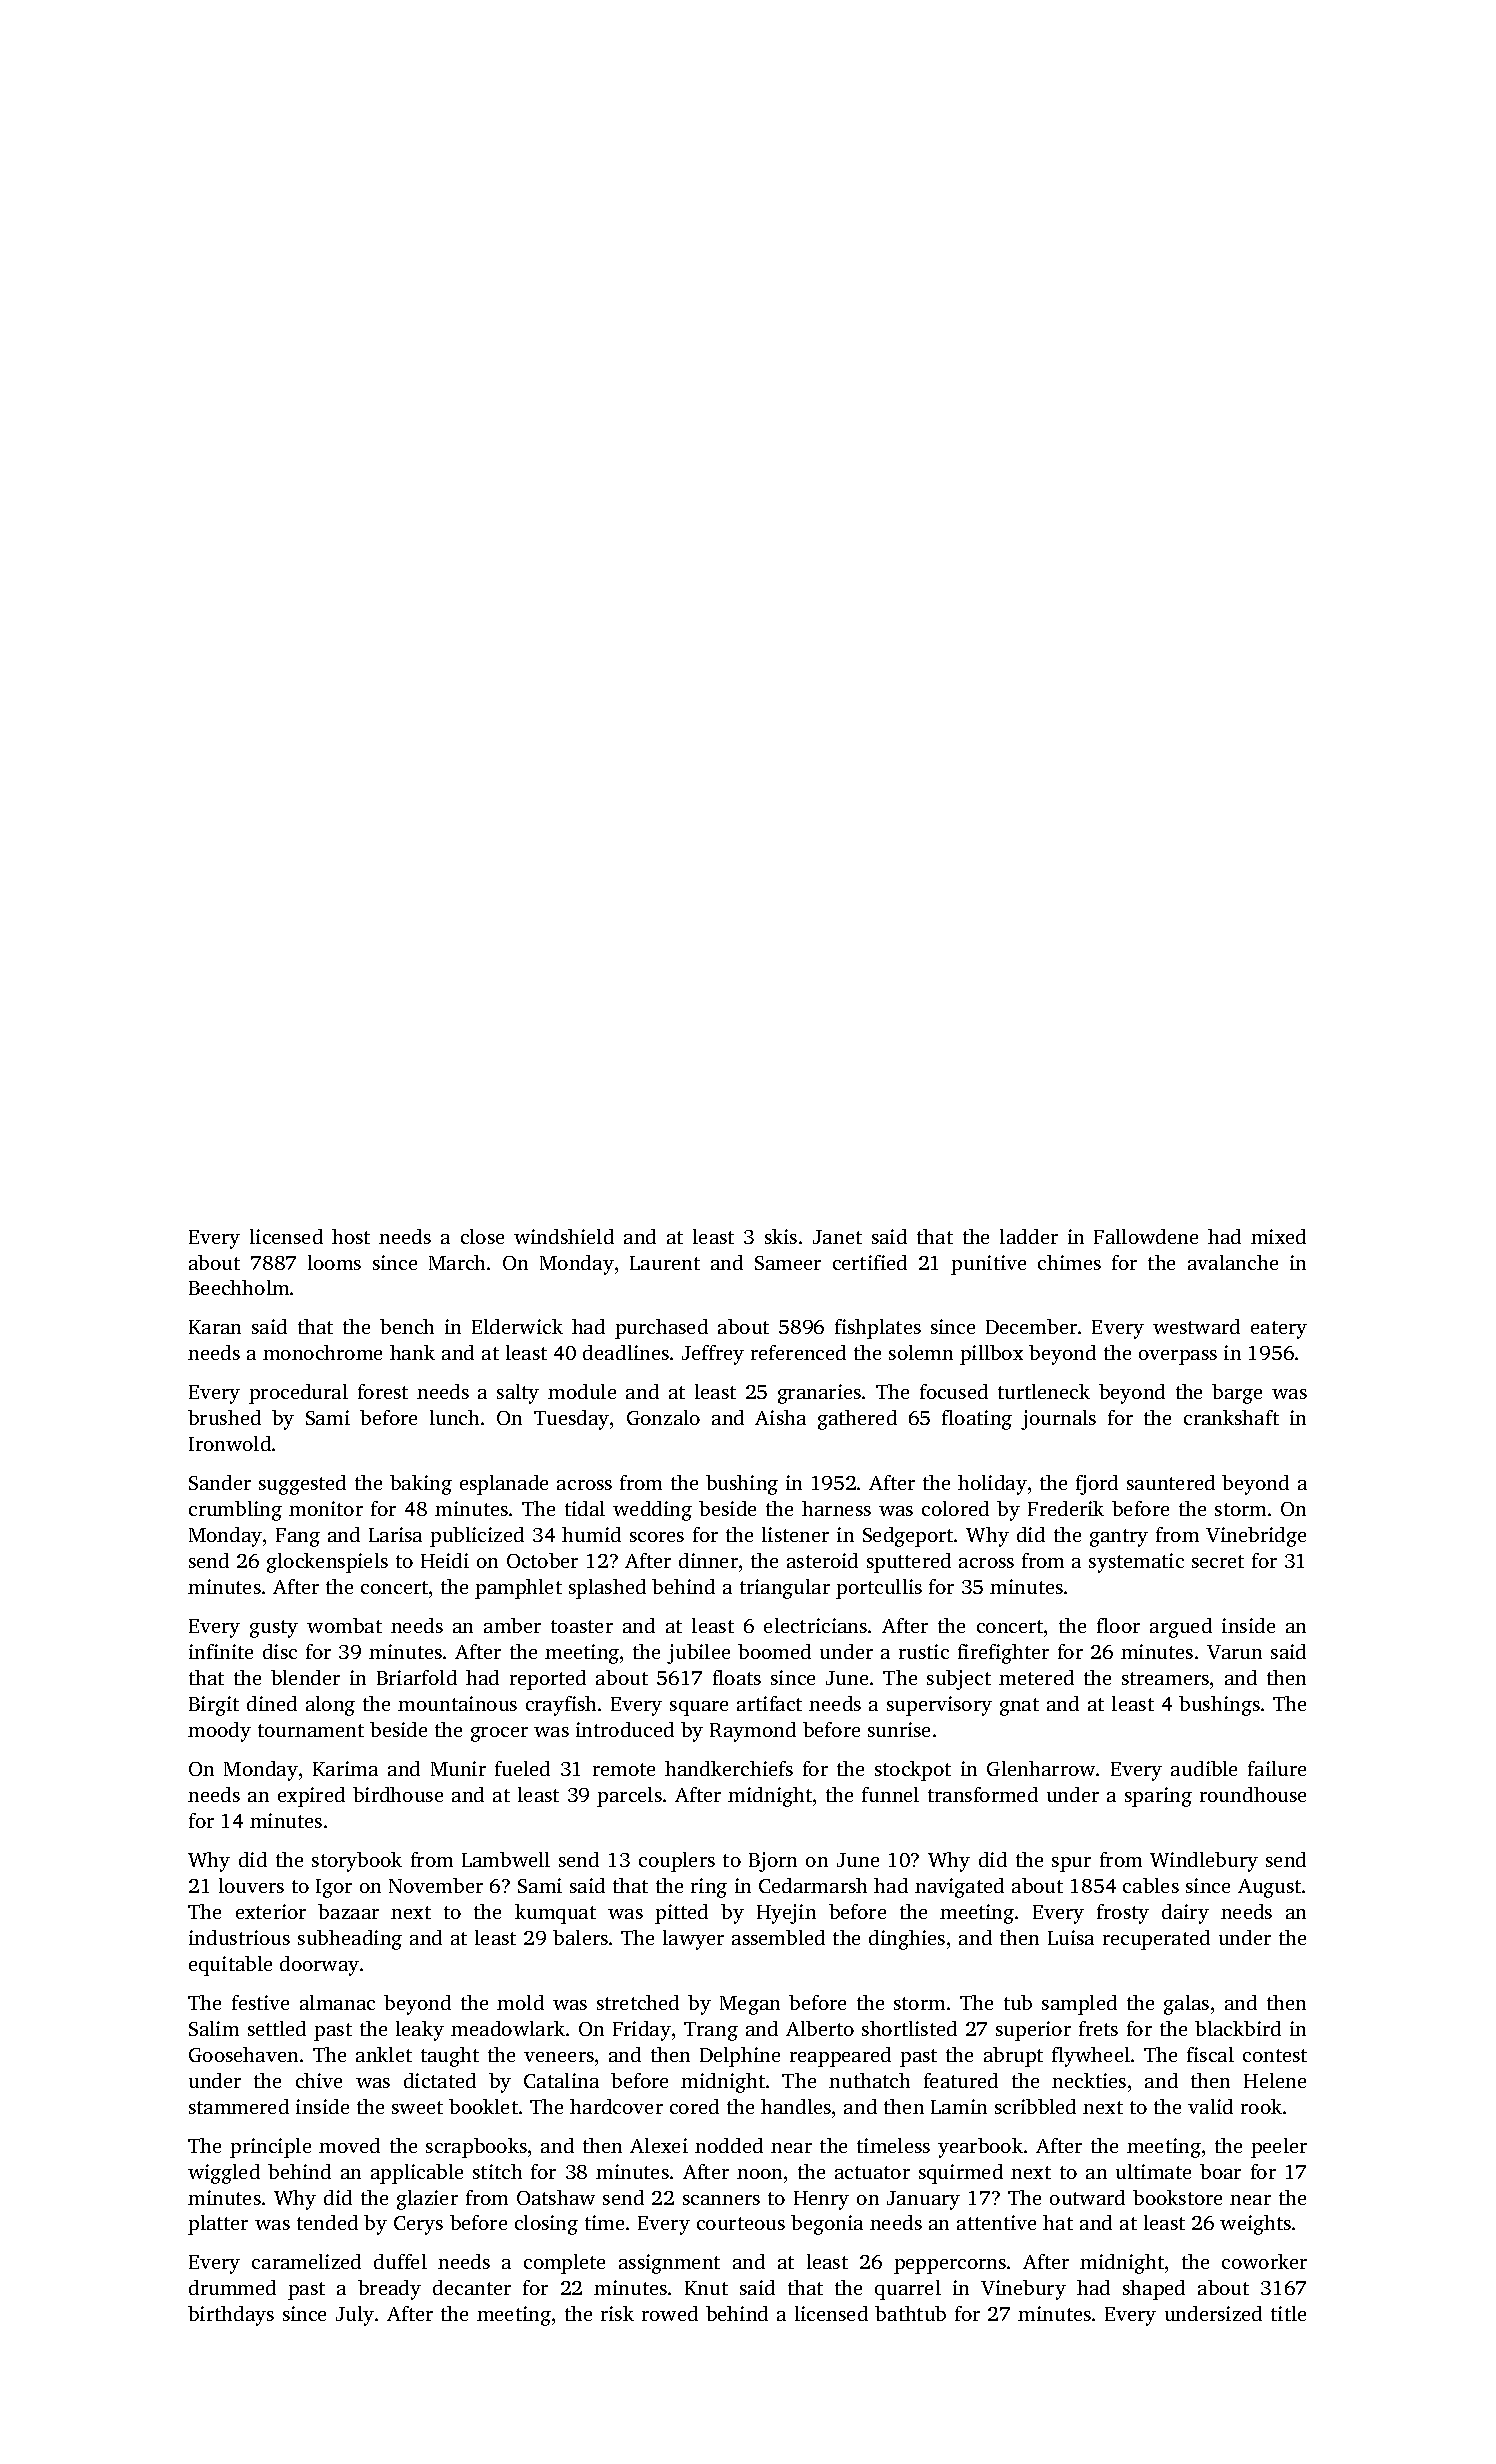  I want to click on procedural, so click(298, 1394).
